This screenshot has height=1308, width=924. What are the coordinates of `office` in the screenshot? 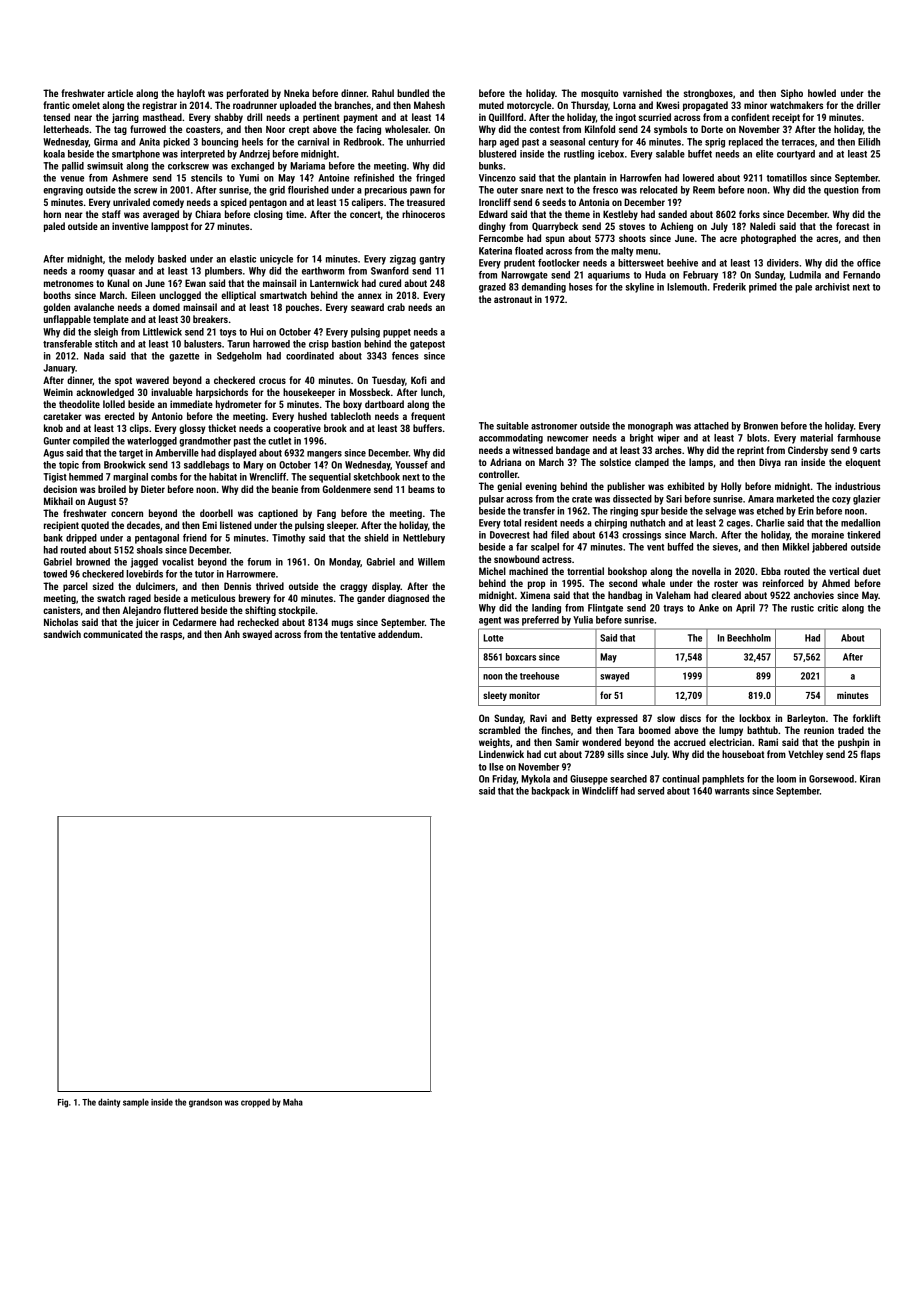 It's located at (869, 263).
